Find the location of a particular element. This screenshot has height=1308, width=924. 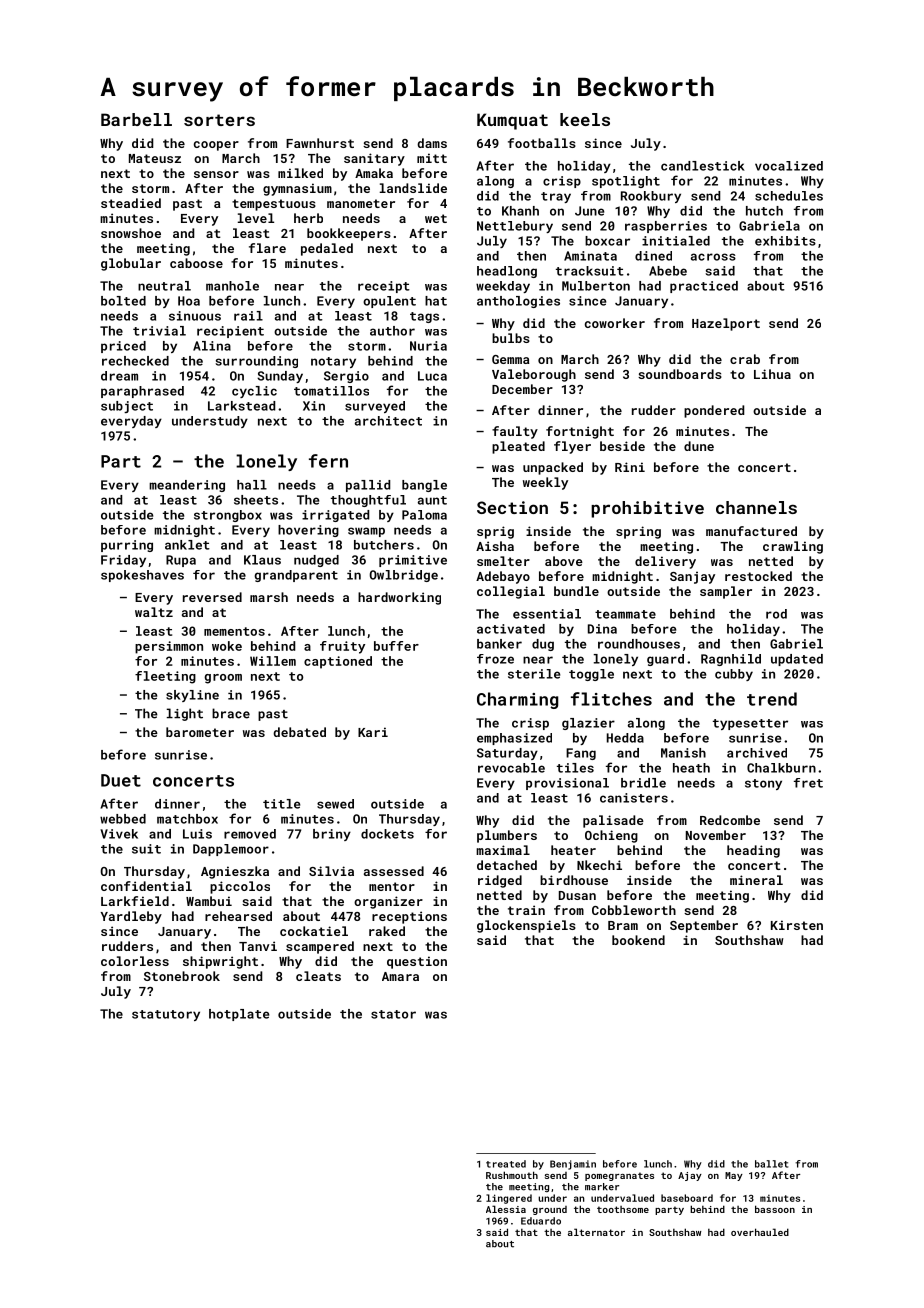

crab is located at coordinates (745, 359).
